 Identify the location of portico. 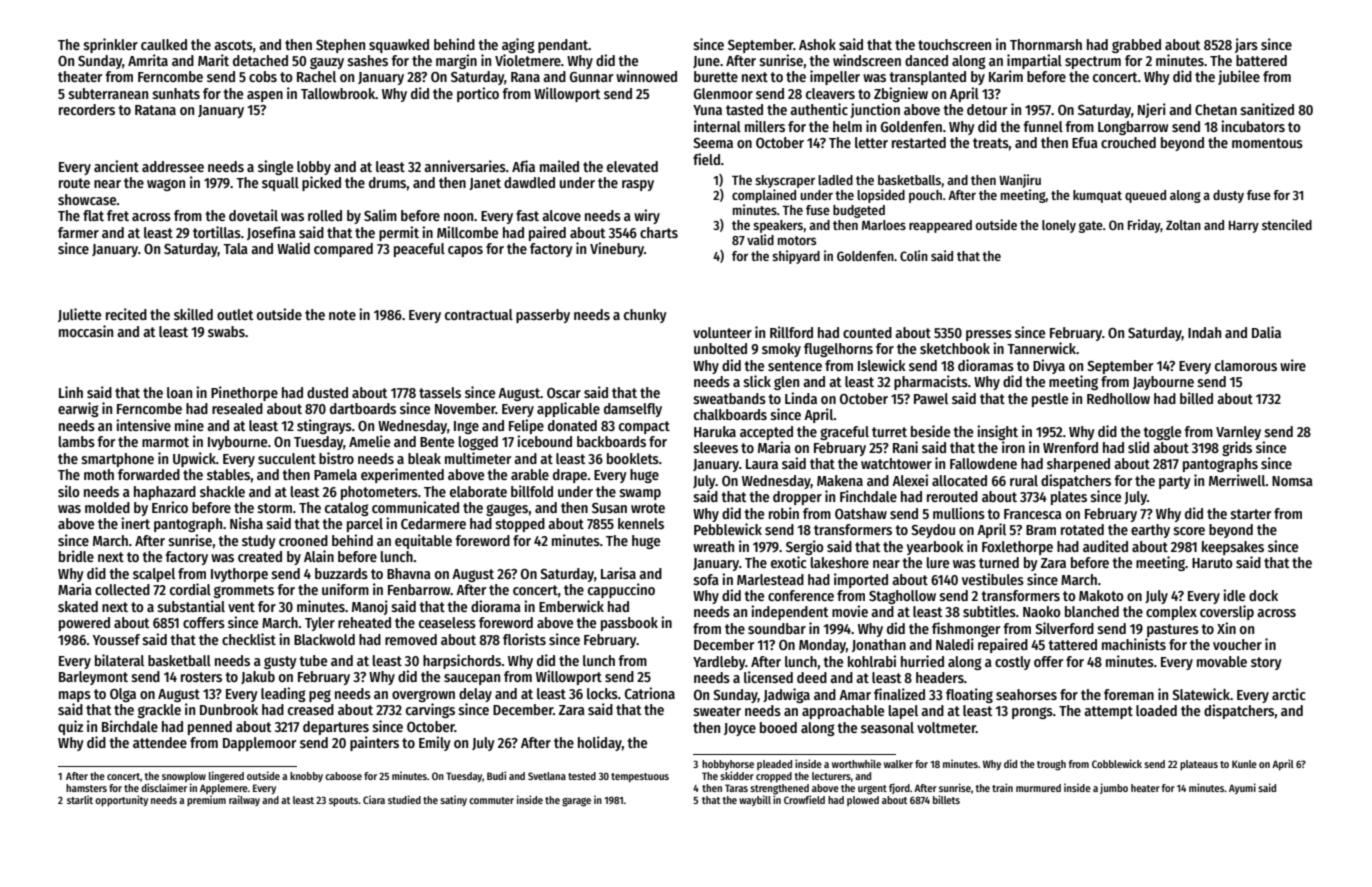
(478, 94).
